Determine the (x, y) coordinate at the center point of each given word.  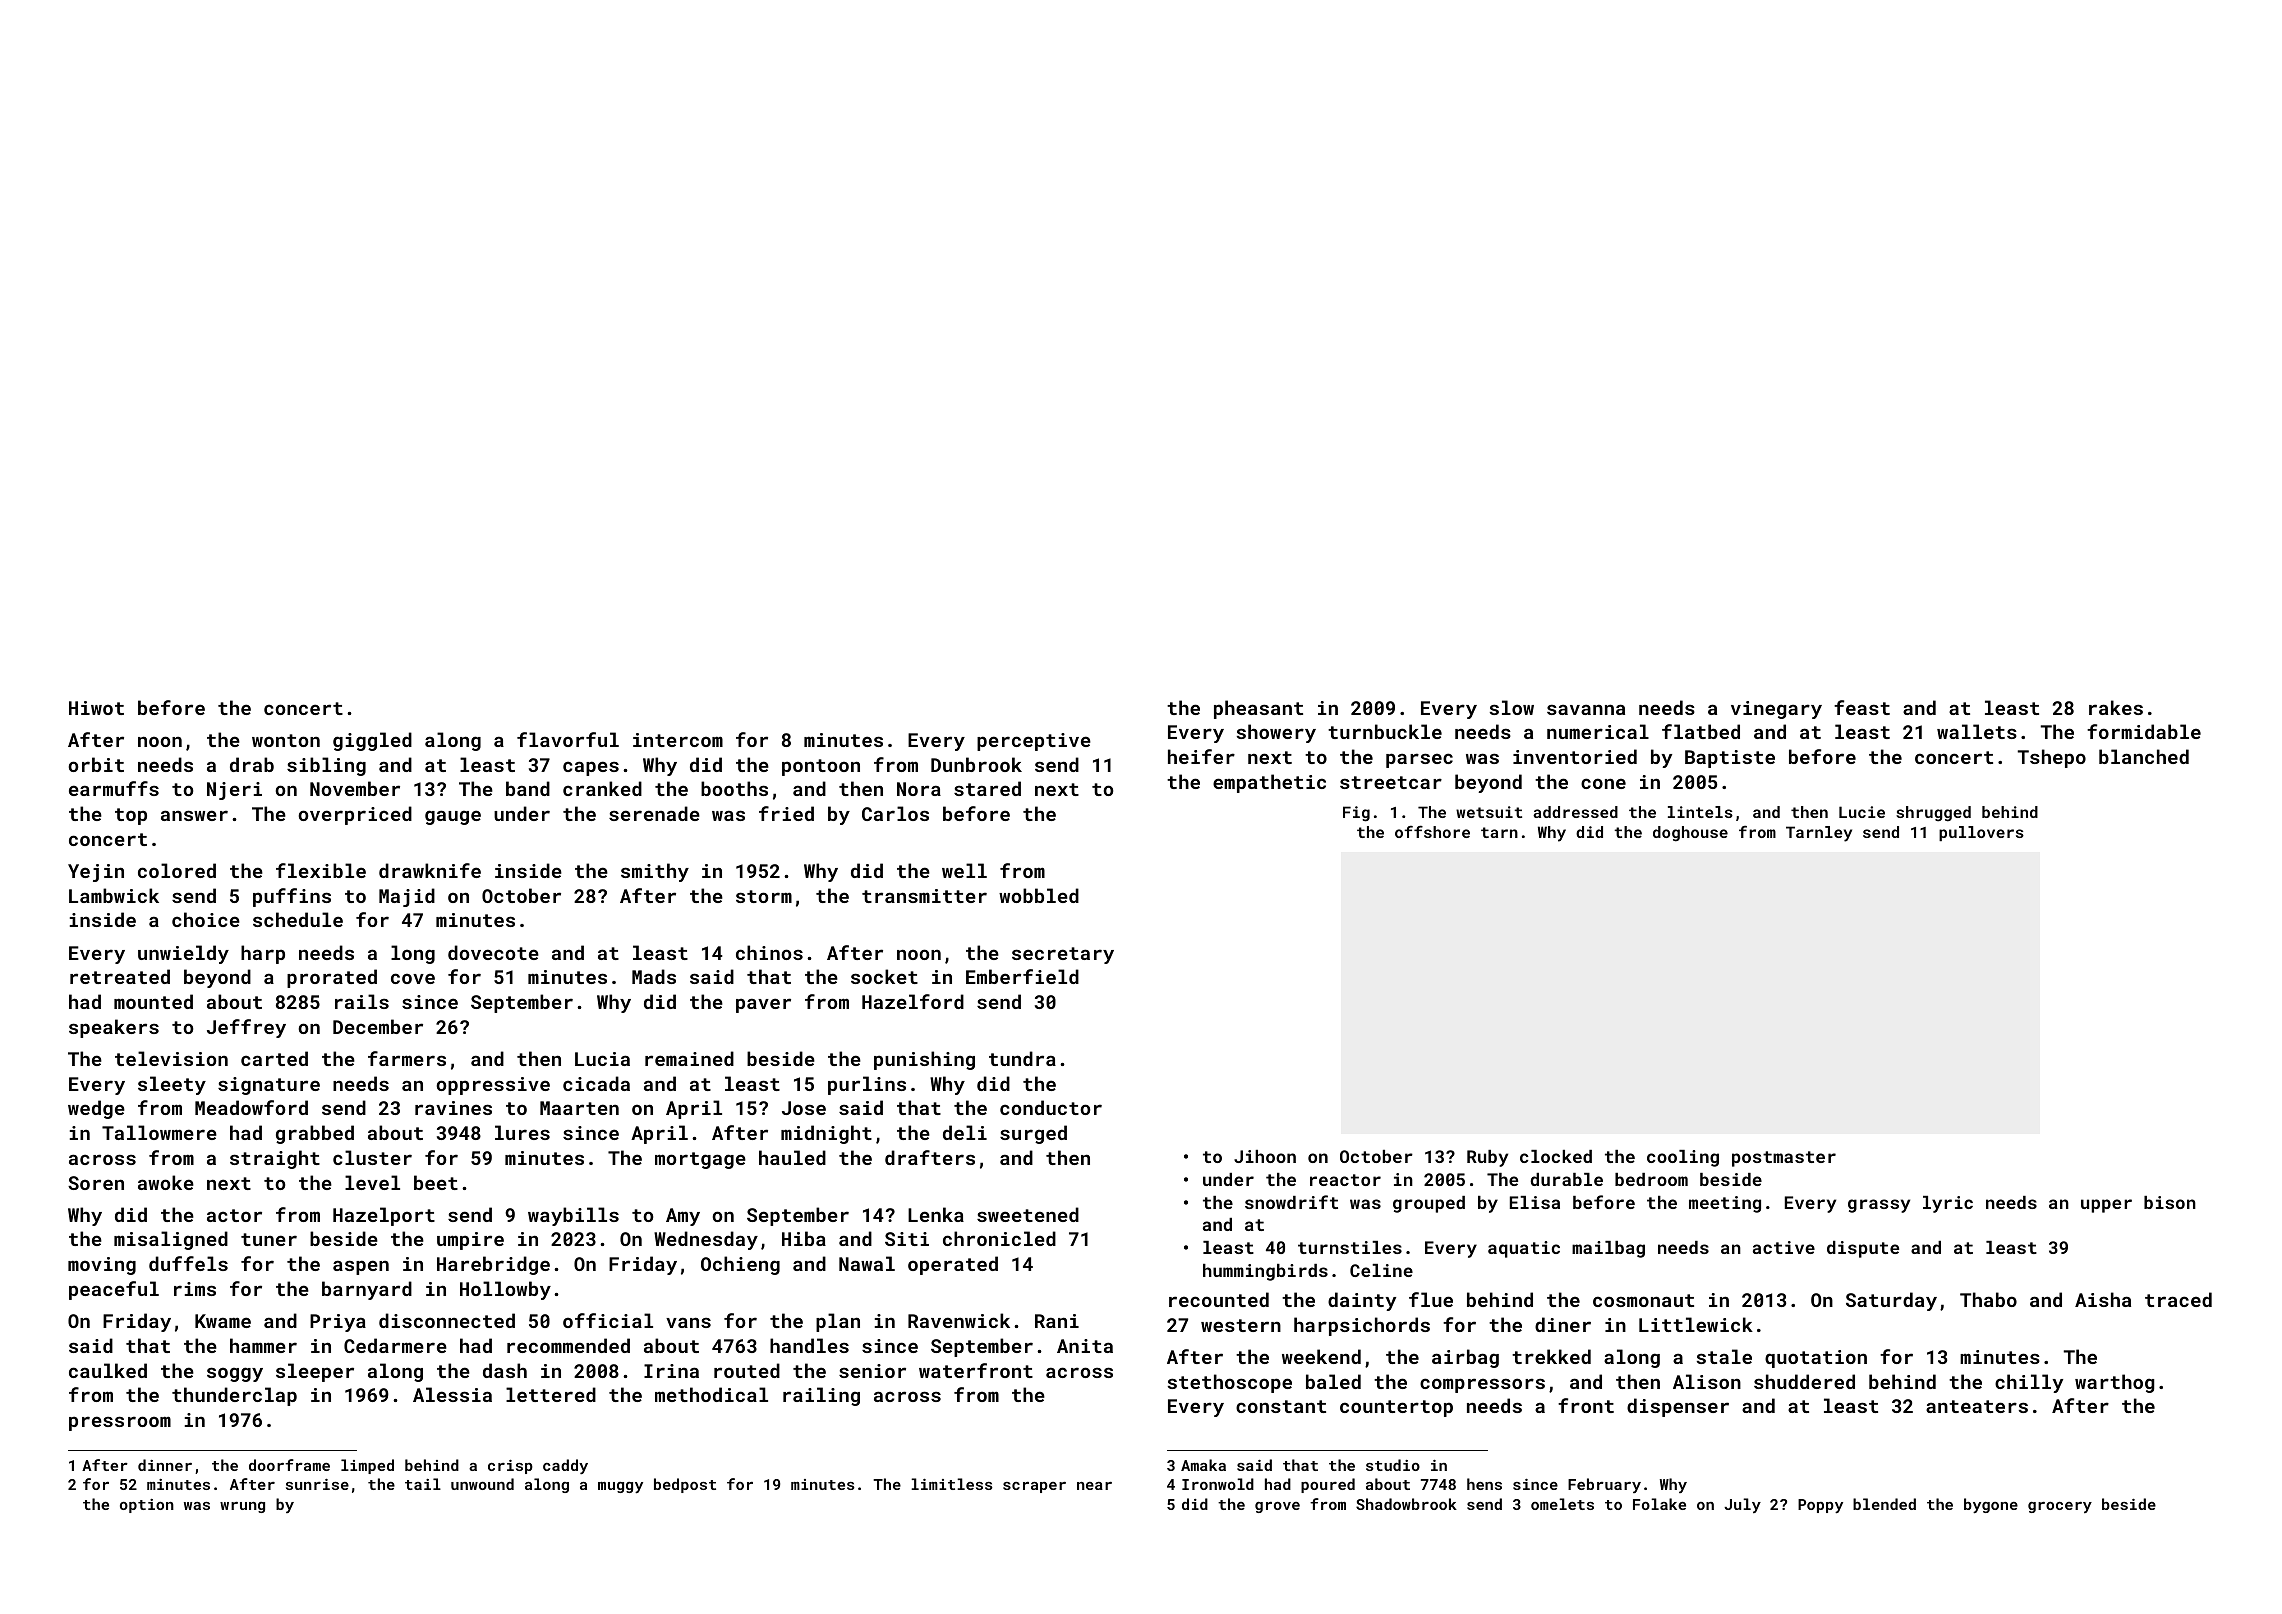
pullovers (1981, 833)
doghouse (1690, 834)
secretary (1063, 955)
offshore (1432, 831)
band (528, 788)
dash (505, 1370)
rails (362, 1001)
